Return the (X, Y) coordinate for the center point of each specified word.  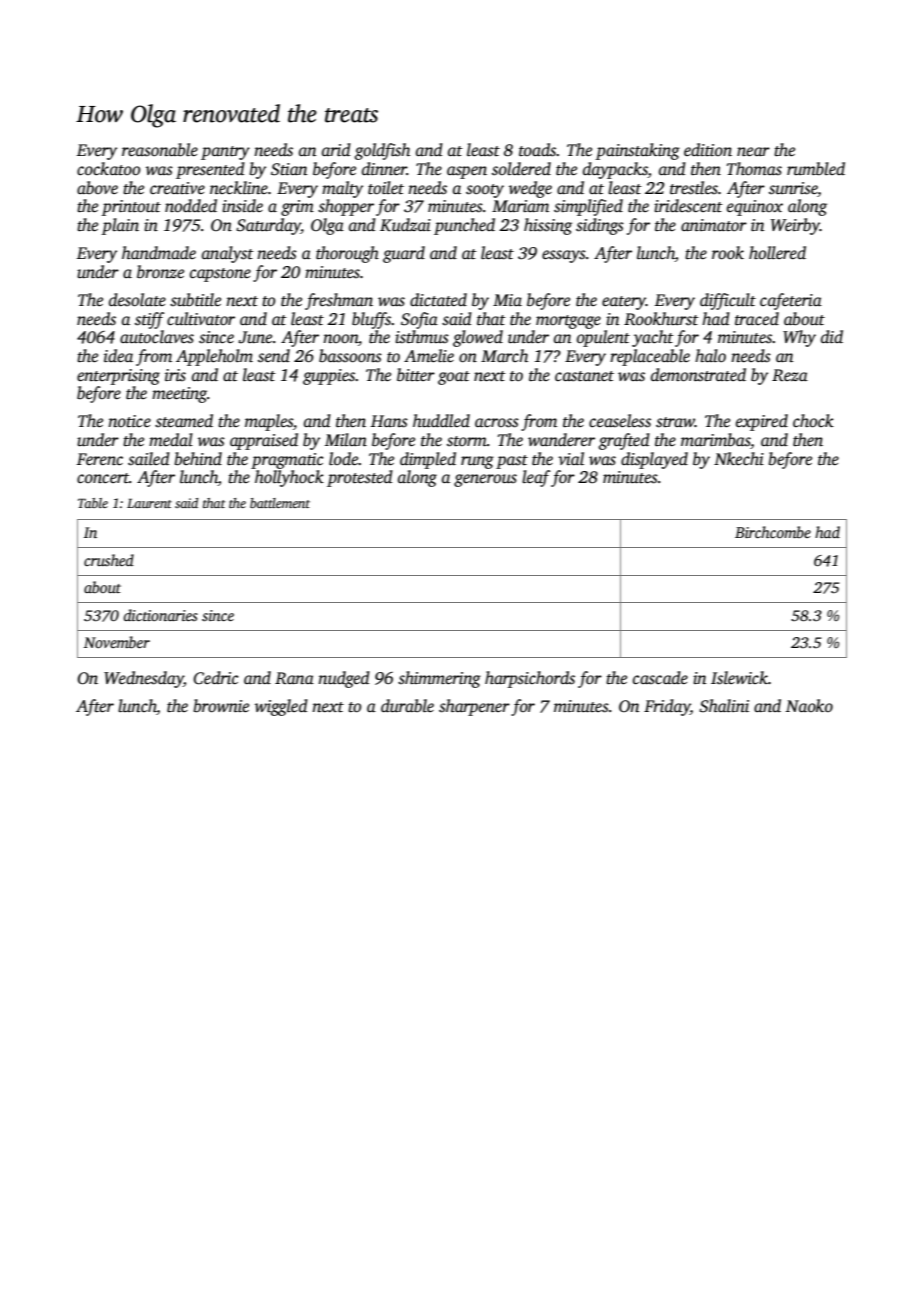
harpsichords (530, 679)
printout (131, 208)
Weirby (795, 226)
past (512, 462)
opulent (603, 338)
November (117, 642)
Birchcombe (773, 532)
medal (171, 439)
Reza (790, 375)
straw (675, 422)
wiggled (281, 707)
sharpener (474, 707)
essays (564, 256)
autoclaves (157, 337)
